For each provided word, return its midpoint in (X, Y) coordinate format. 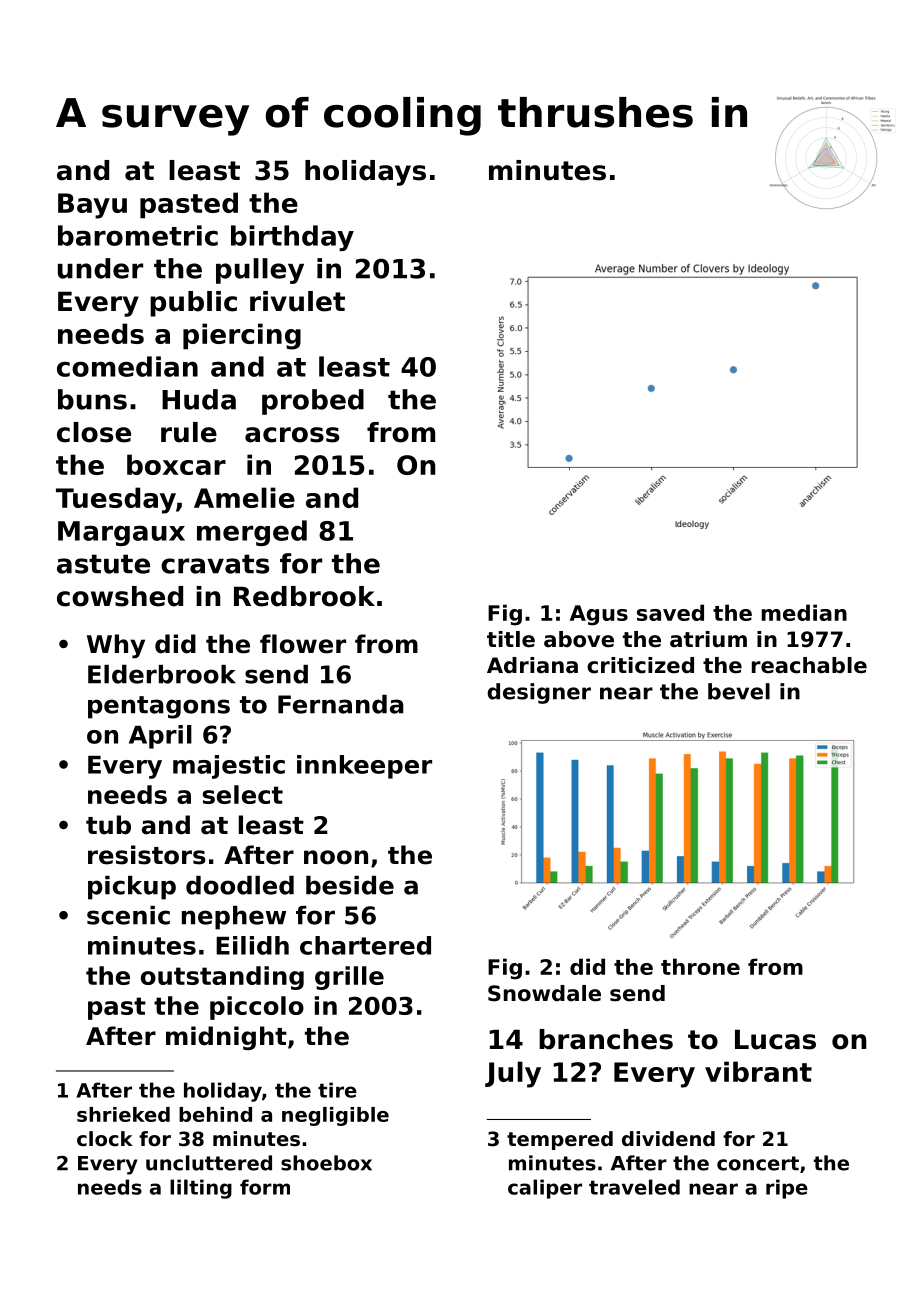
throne (700, 966)
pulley (260, 271)
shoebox (326, 1163)
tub (108, 825)
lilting (201, 1189)
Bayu (92, 206)
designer (539, 693)
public (193, 304)
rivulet (297, 301)
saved (670, 612)
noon (336, 857)
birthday (292, 238)
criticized (640, 665)
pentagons (159, 707)
